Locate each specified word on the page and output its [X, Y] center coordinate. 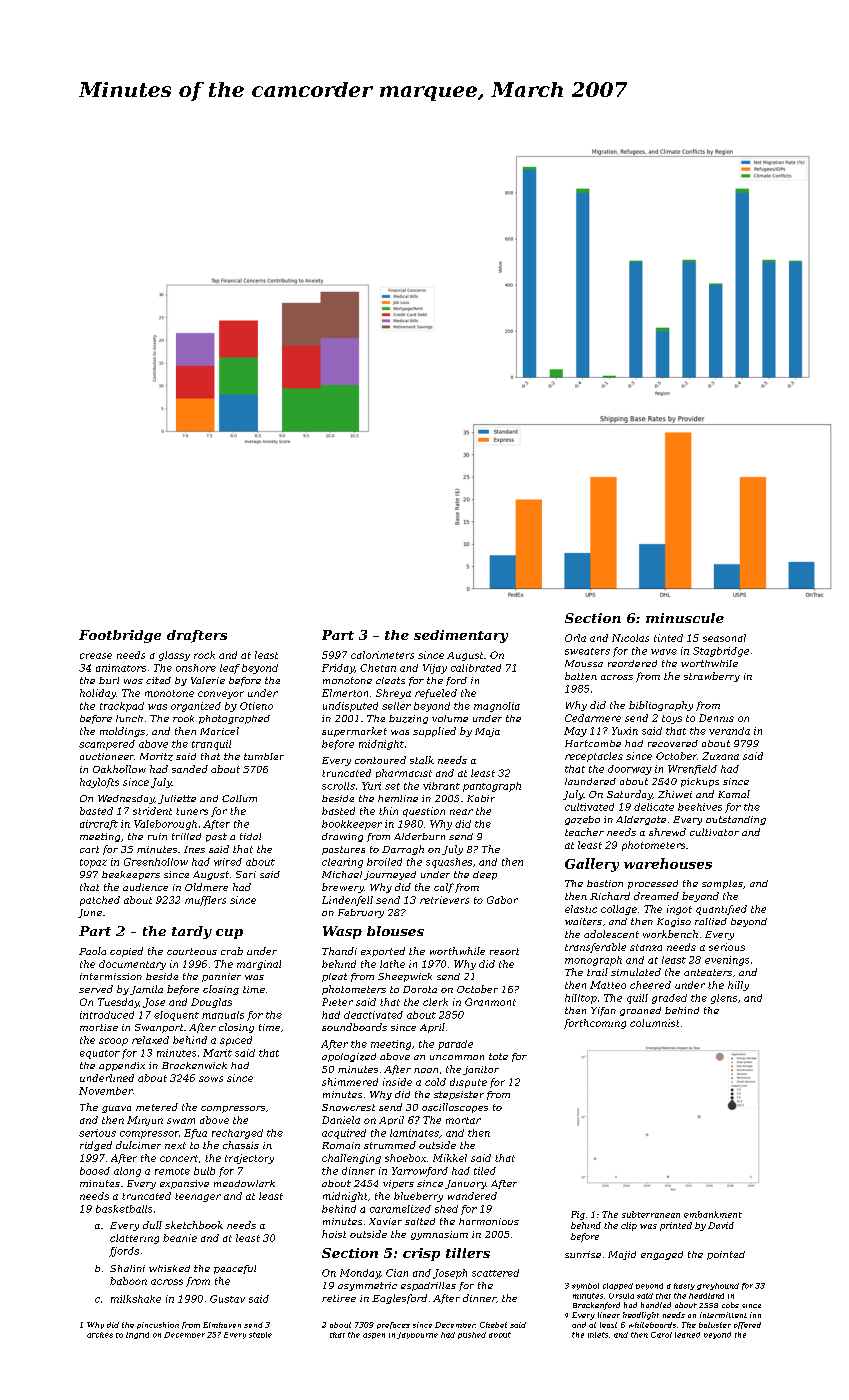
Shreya [393, 694]
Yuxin [625, 731]
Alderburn [419, 836]
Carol [661, 1335]
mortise [99, 1027]
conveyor [221, 695]
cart [89, 849]
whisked [169, 1268]
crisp [421, 1254]
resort [504, 951]
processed [653, 884]
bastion [605, 883]
